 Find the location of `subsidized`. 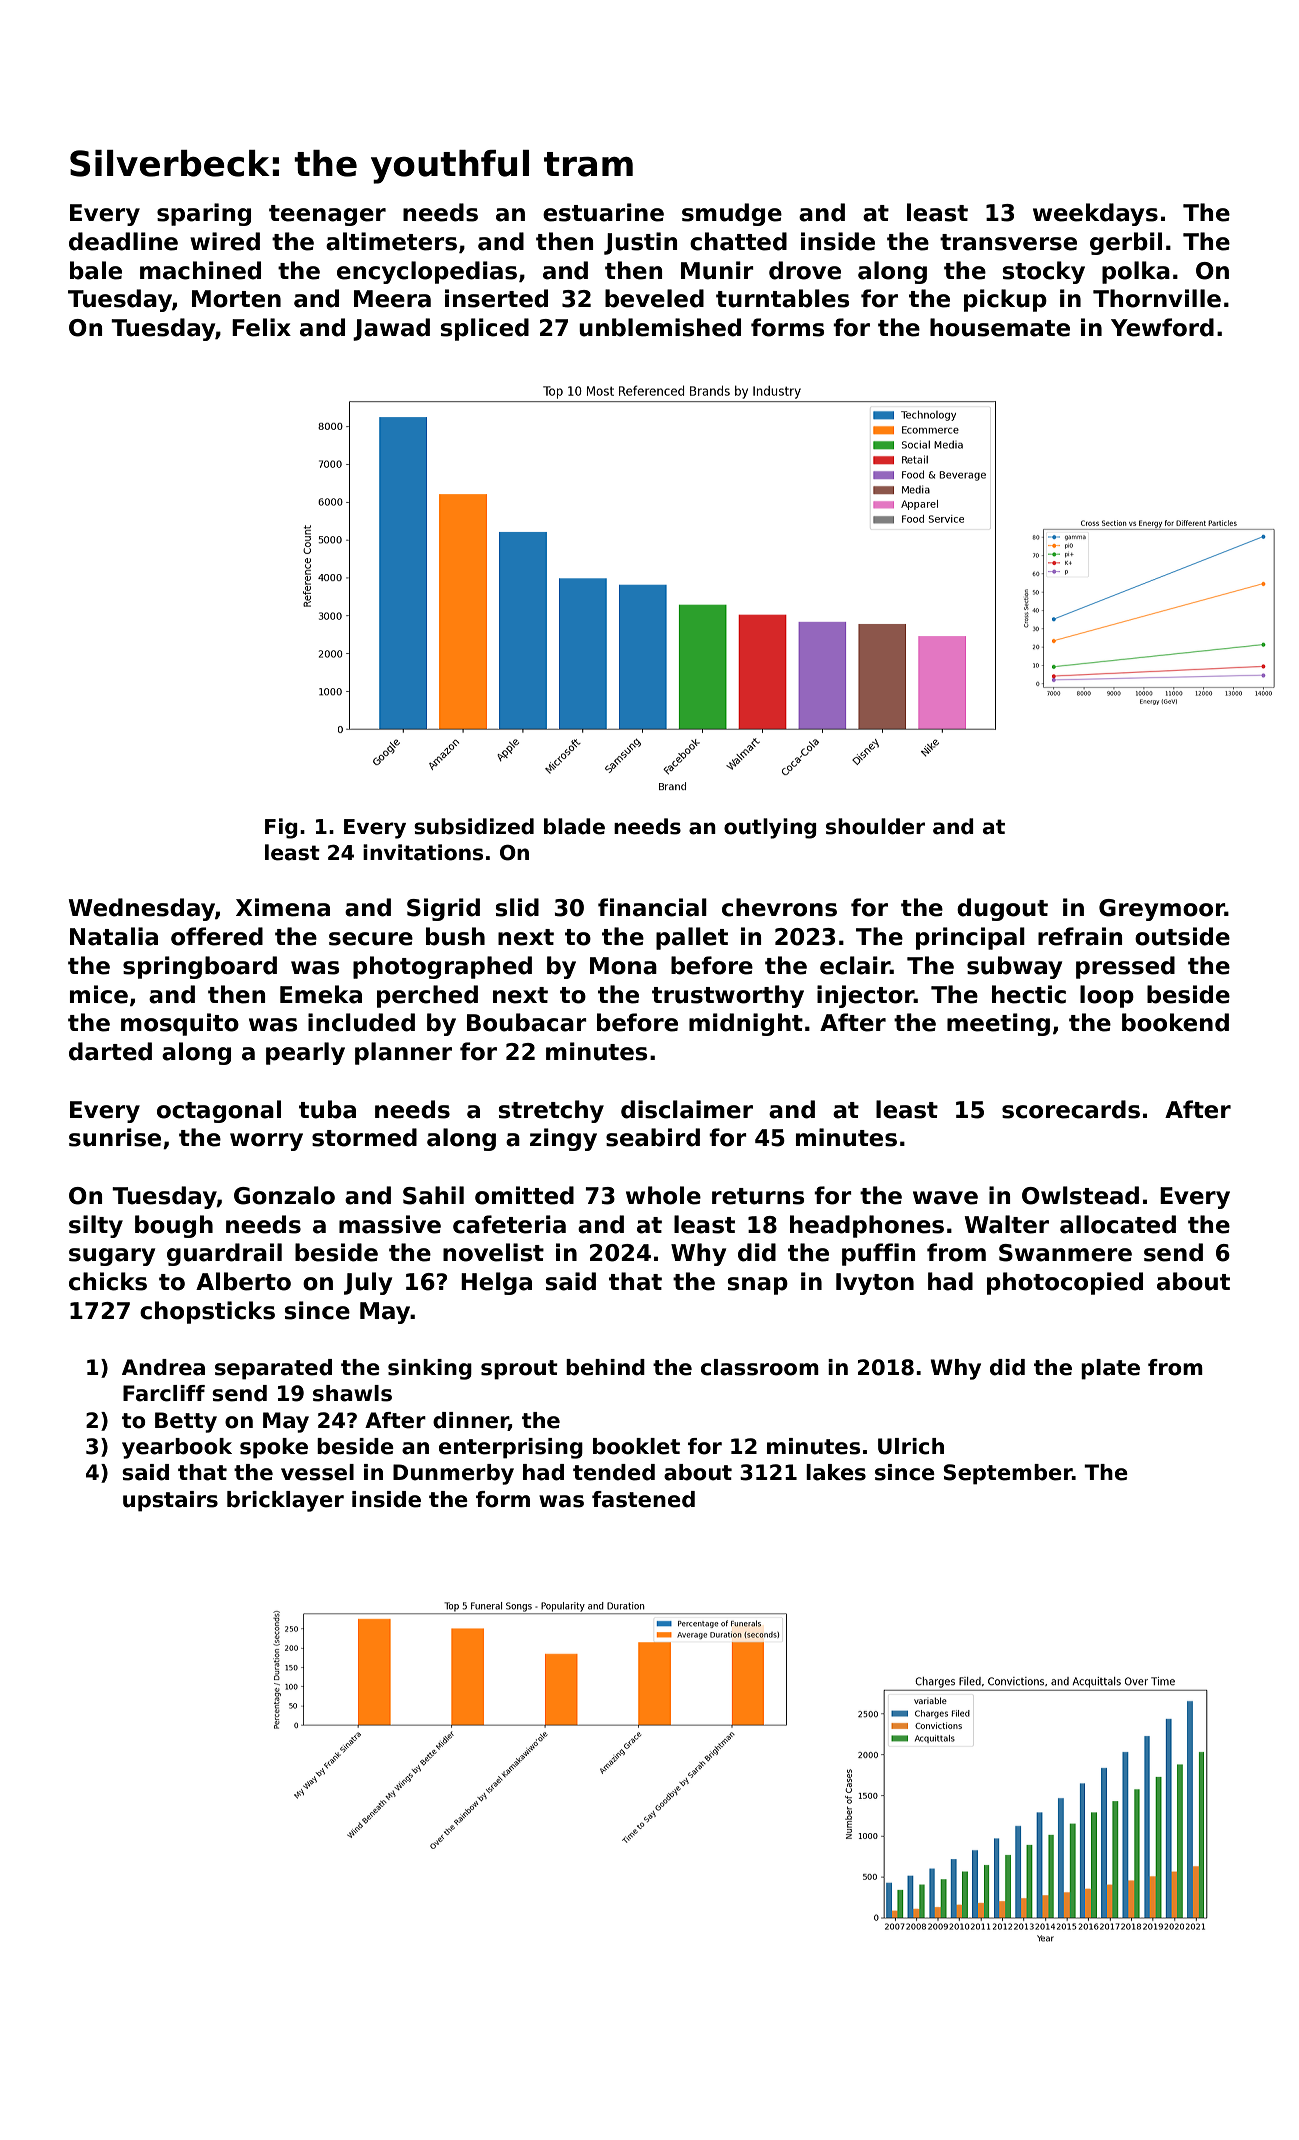

subsidized is located at coordinates (474, 826).
